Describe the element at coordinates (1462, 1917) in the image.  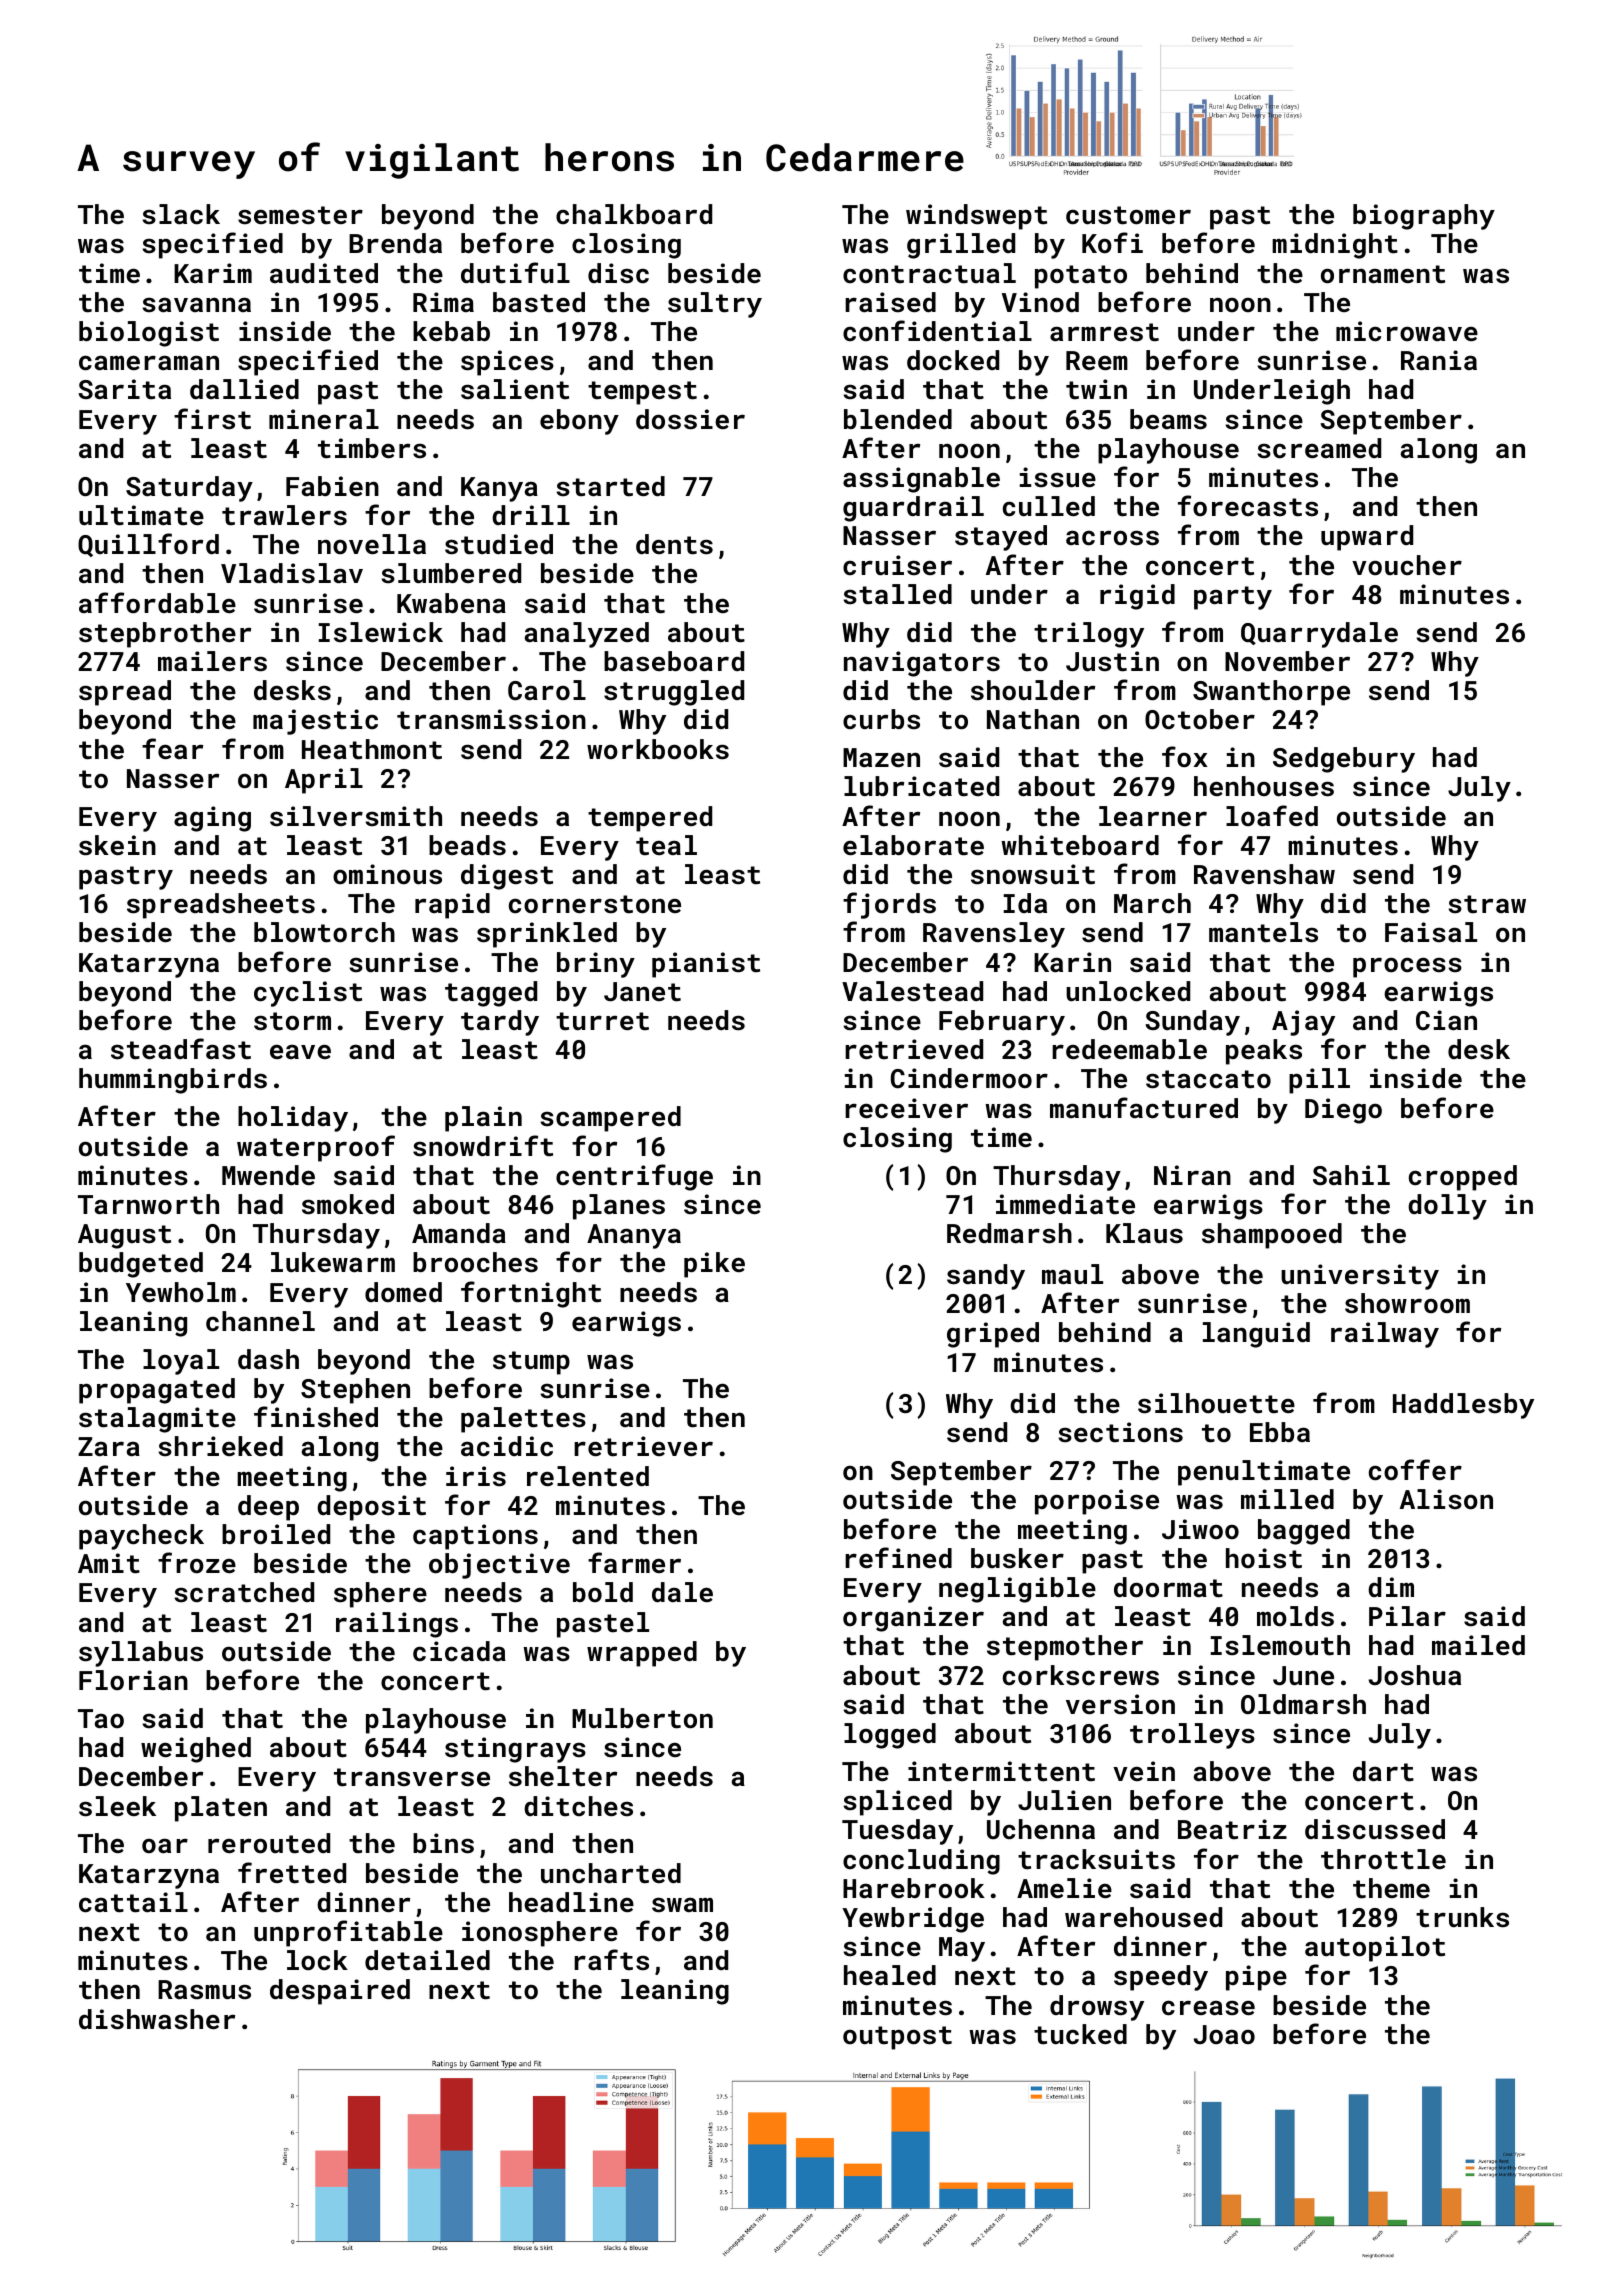
I see `trunks` at that location.
